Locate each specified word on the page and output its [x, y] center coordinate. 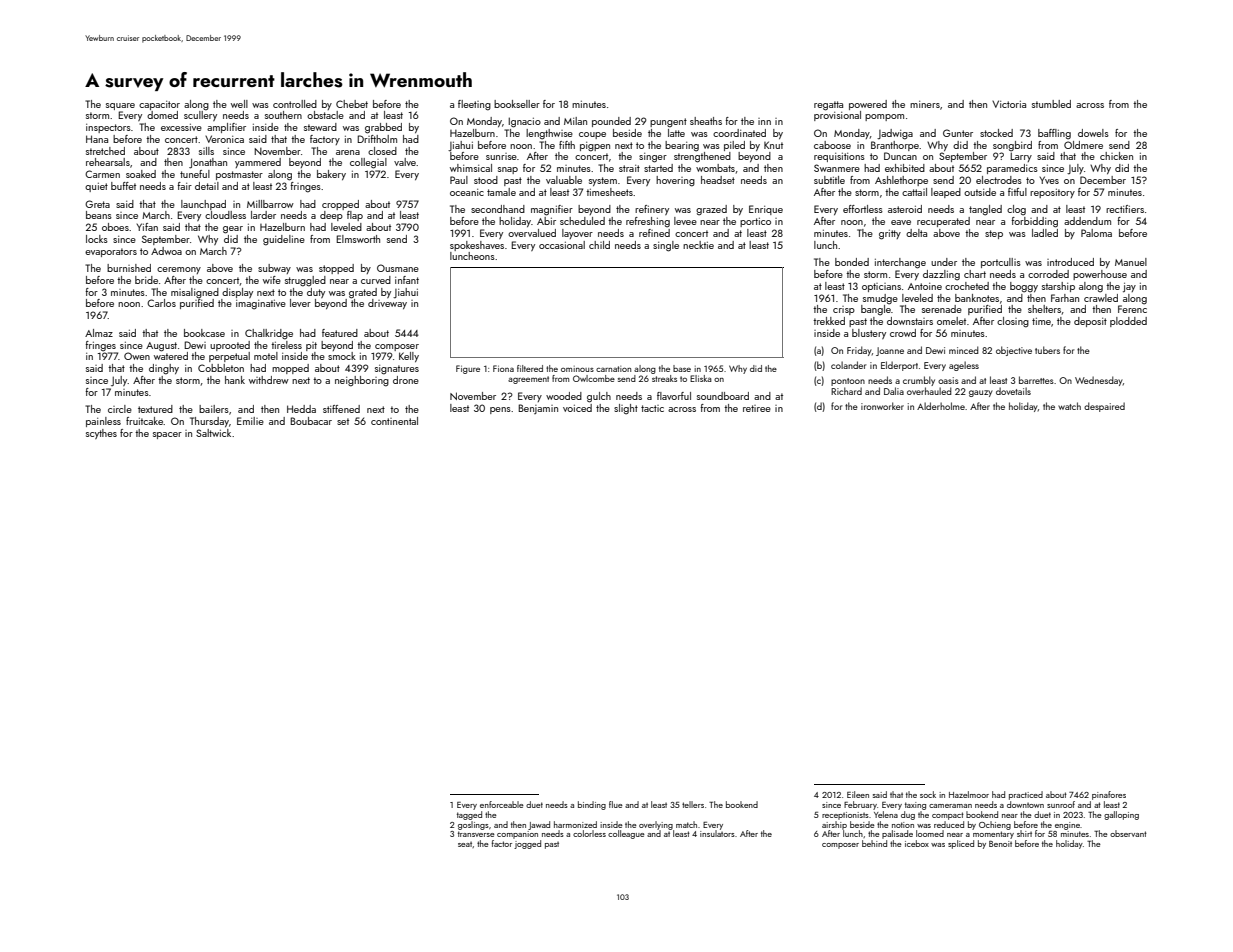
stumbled [1051, 104]
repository [1052, 193]
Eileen [858, 794]
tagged [469, 815]
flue [616, 804]
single [666, 246]
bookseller [517, 104]
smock [342, 356]
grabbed [383, 128]
